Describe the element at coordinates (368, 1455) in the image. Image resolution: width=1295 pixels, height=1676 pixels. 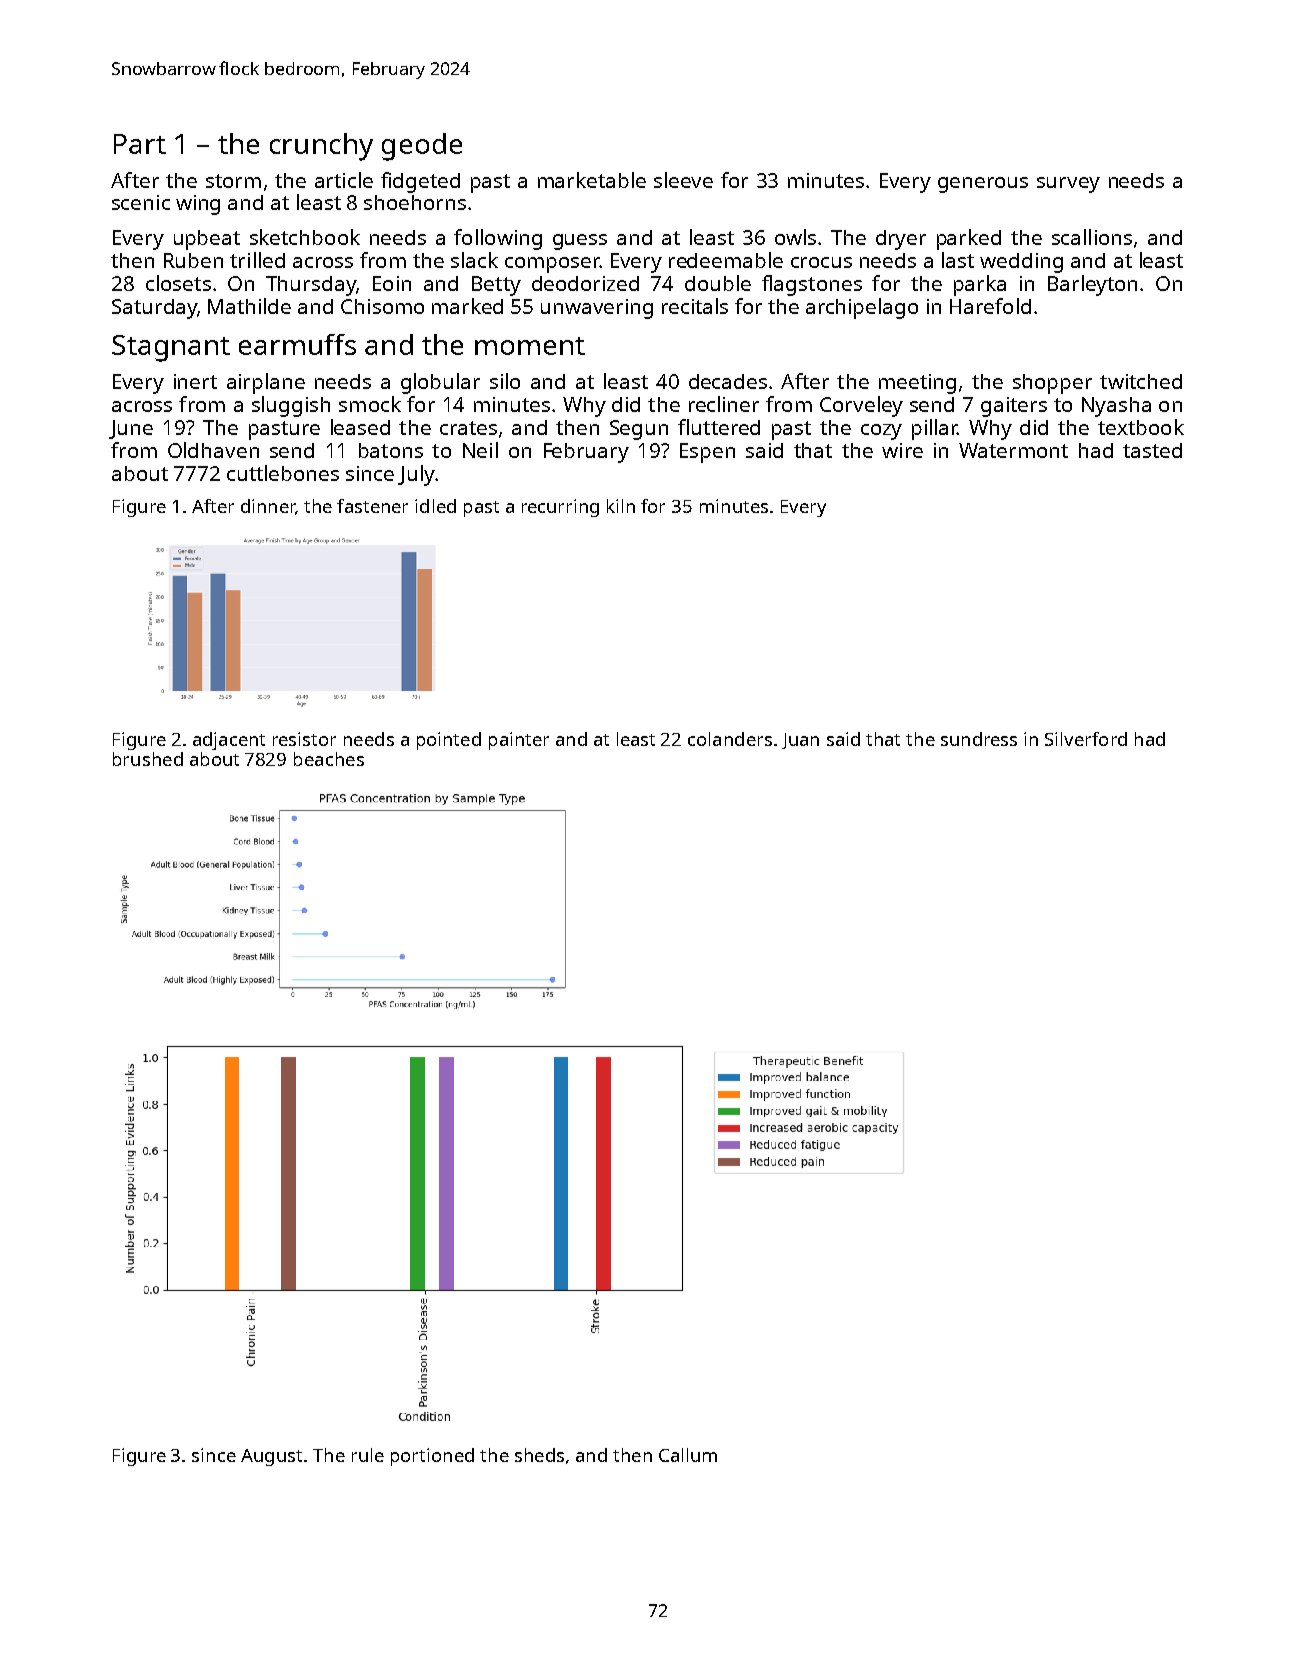
I see `rule` at that location.
